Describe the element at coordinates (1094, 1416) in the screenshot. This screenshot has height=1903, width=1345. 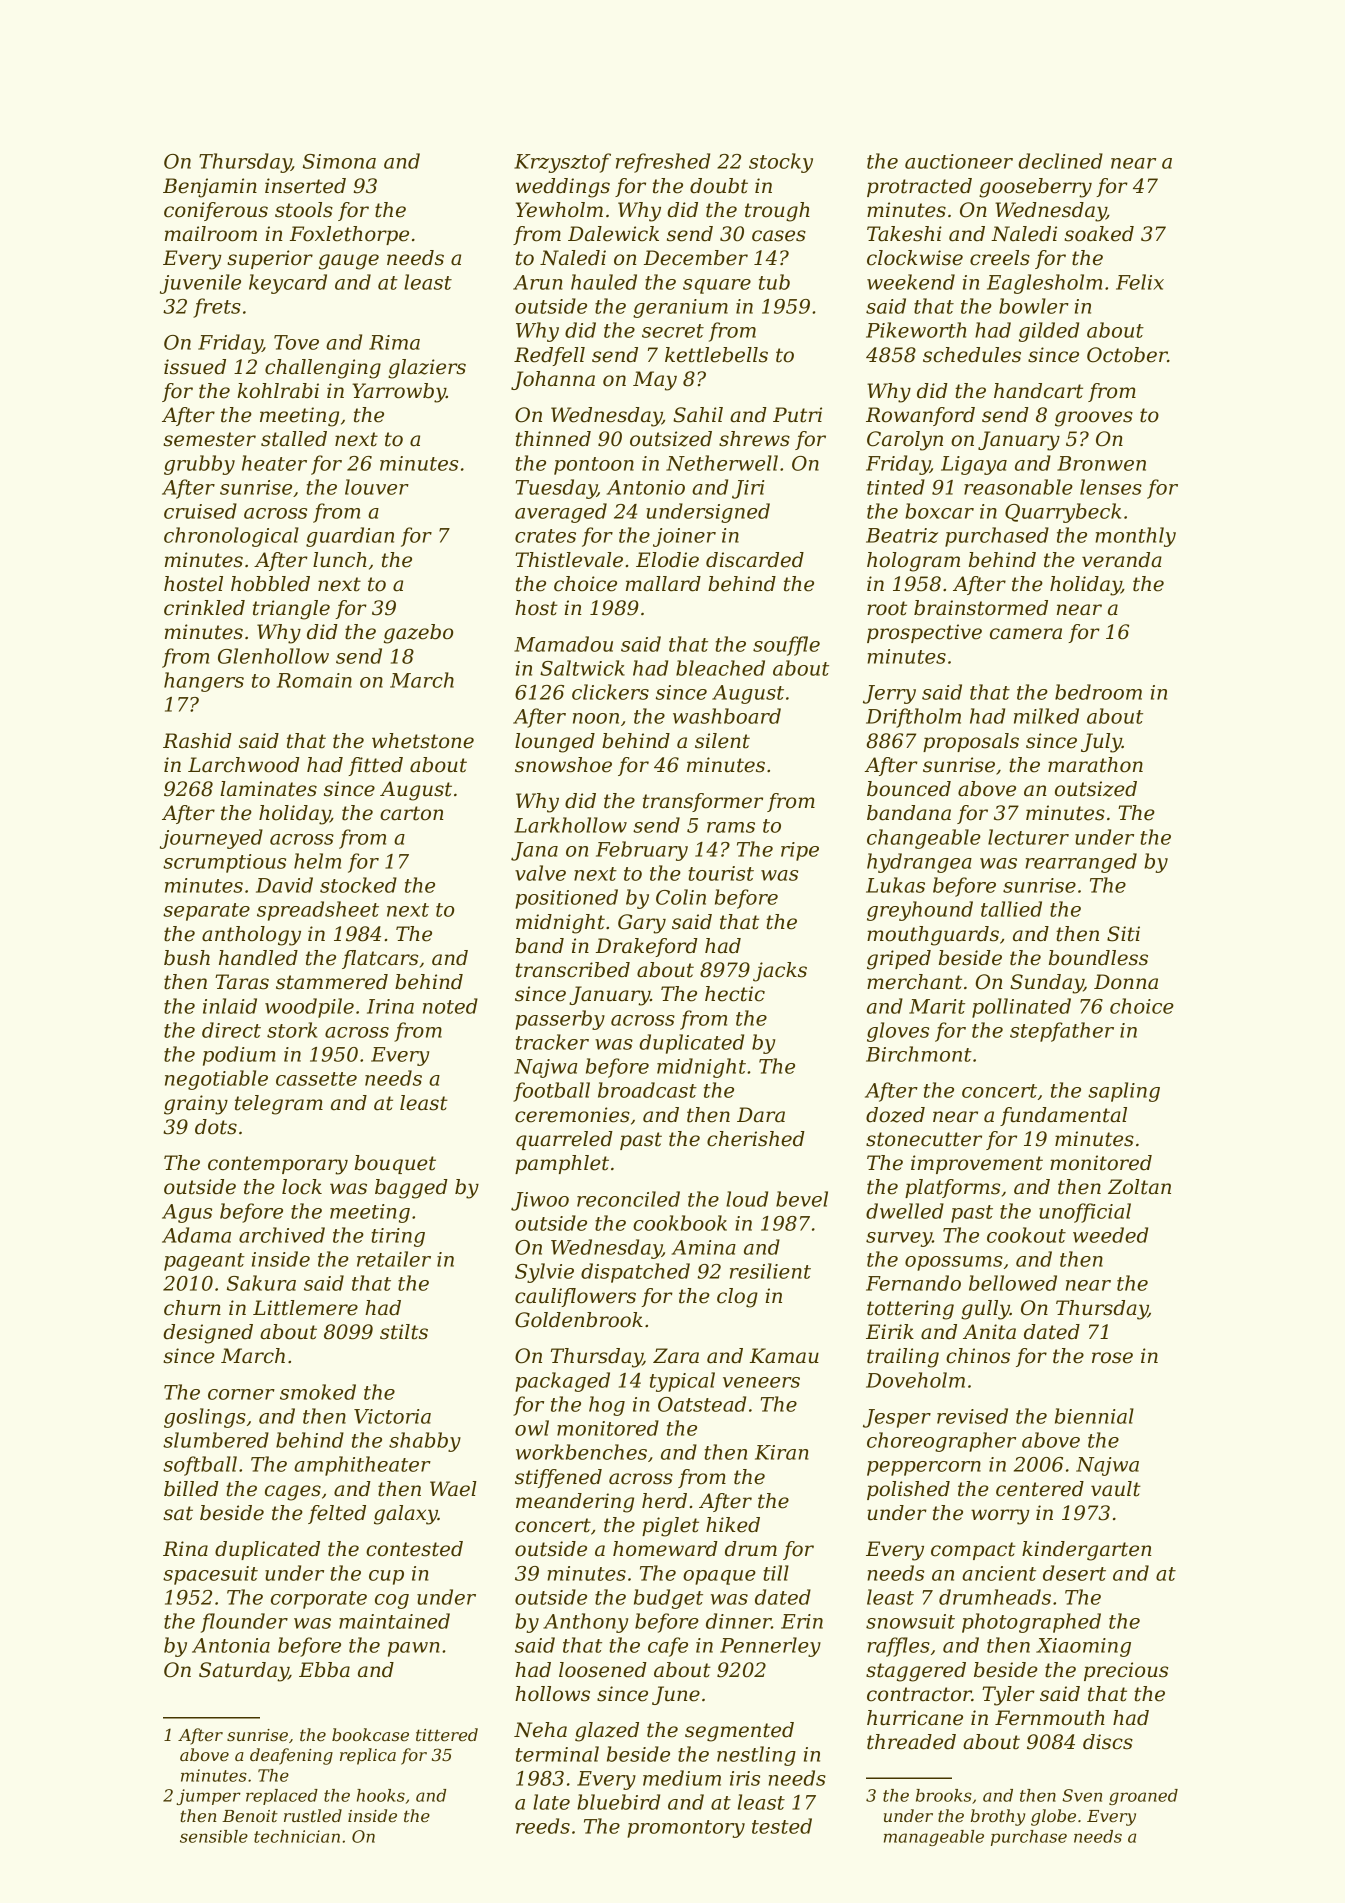
I see `biennial` at that location.
